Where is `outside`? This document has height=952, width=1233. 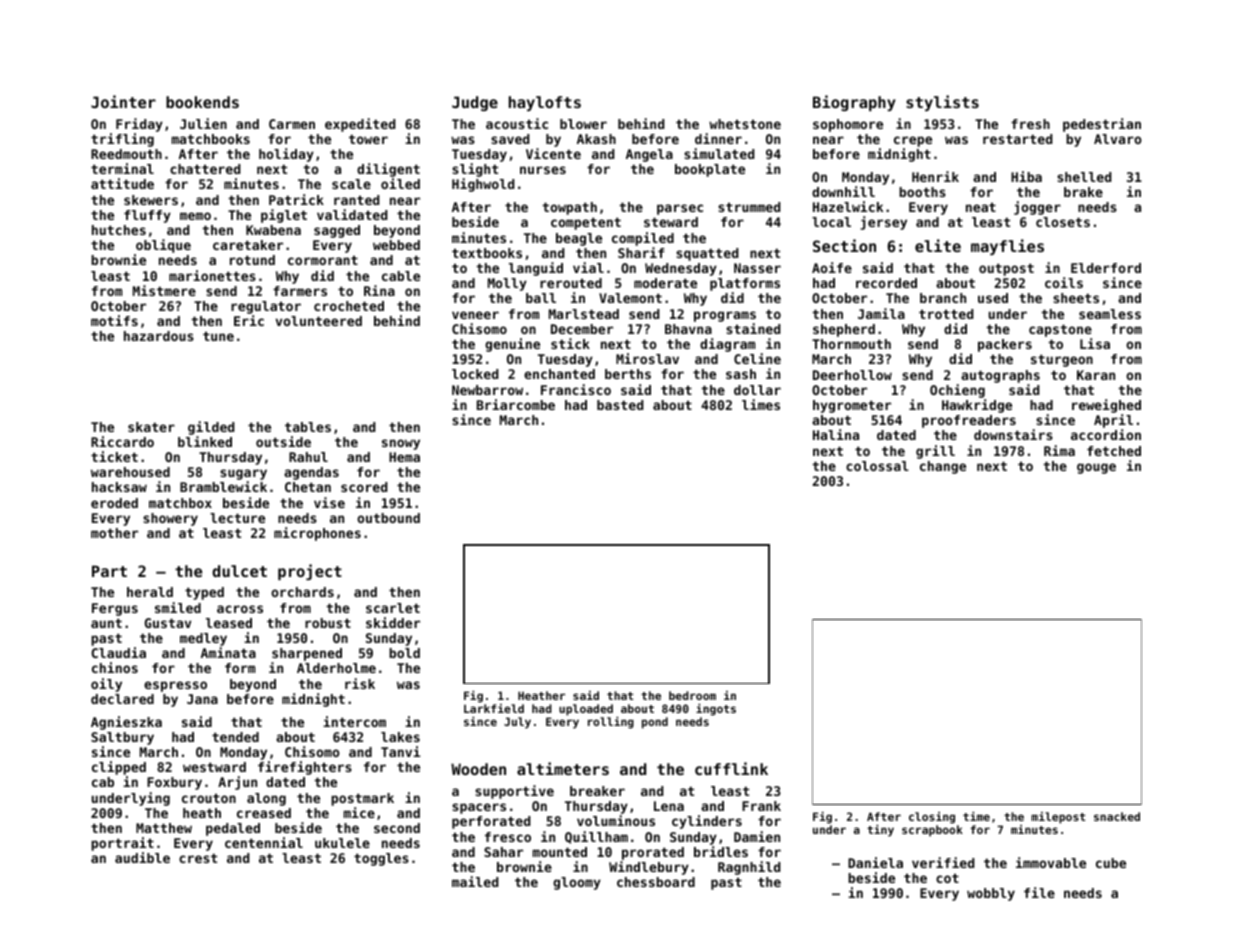 outside is located at coordinates (283, 441).
